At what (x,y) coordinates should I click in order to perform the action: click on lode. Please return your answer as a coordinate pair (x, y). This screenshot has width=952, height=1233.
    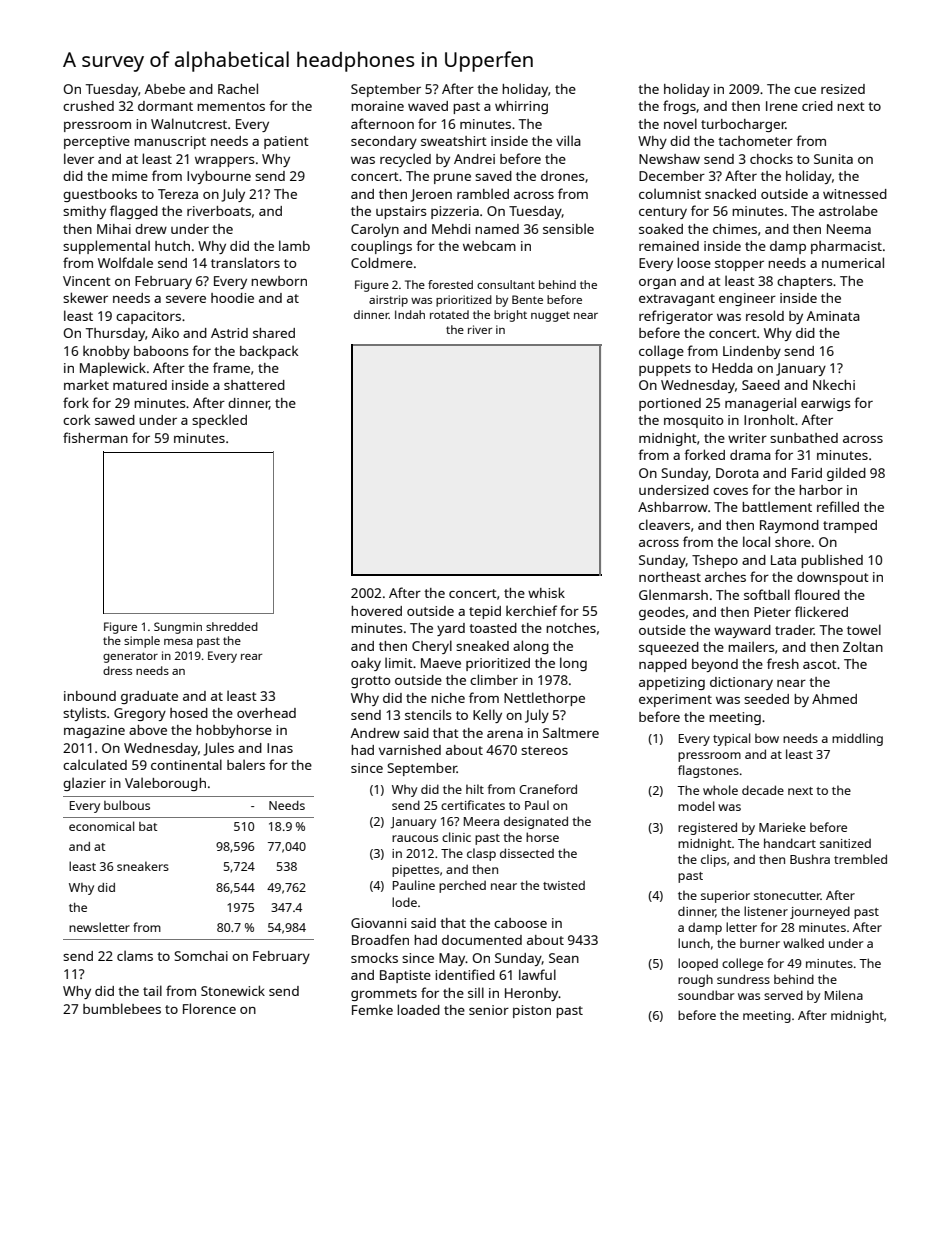
    Looking at the image, I should click on (404, 902).
